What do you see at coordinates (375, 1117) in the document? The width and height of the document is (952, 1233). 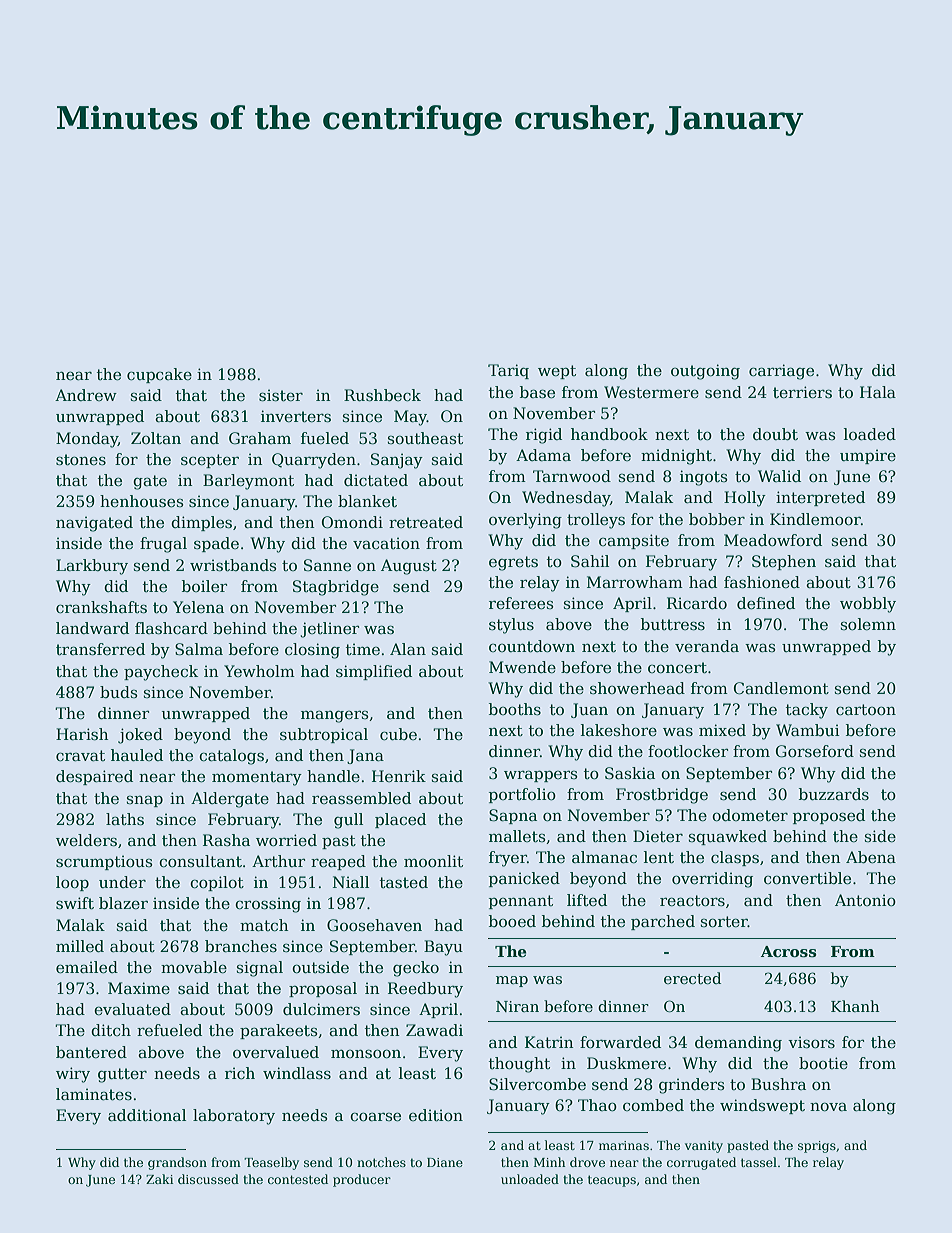 I see `coarse` at bounding box center [375, 1117].
